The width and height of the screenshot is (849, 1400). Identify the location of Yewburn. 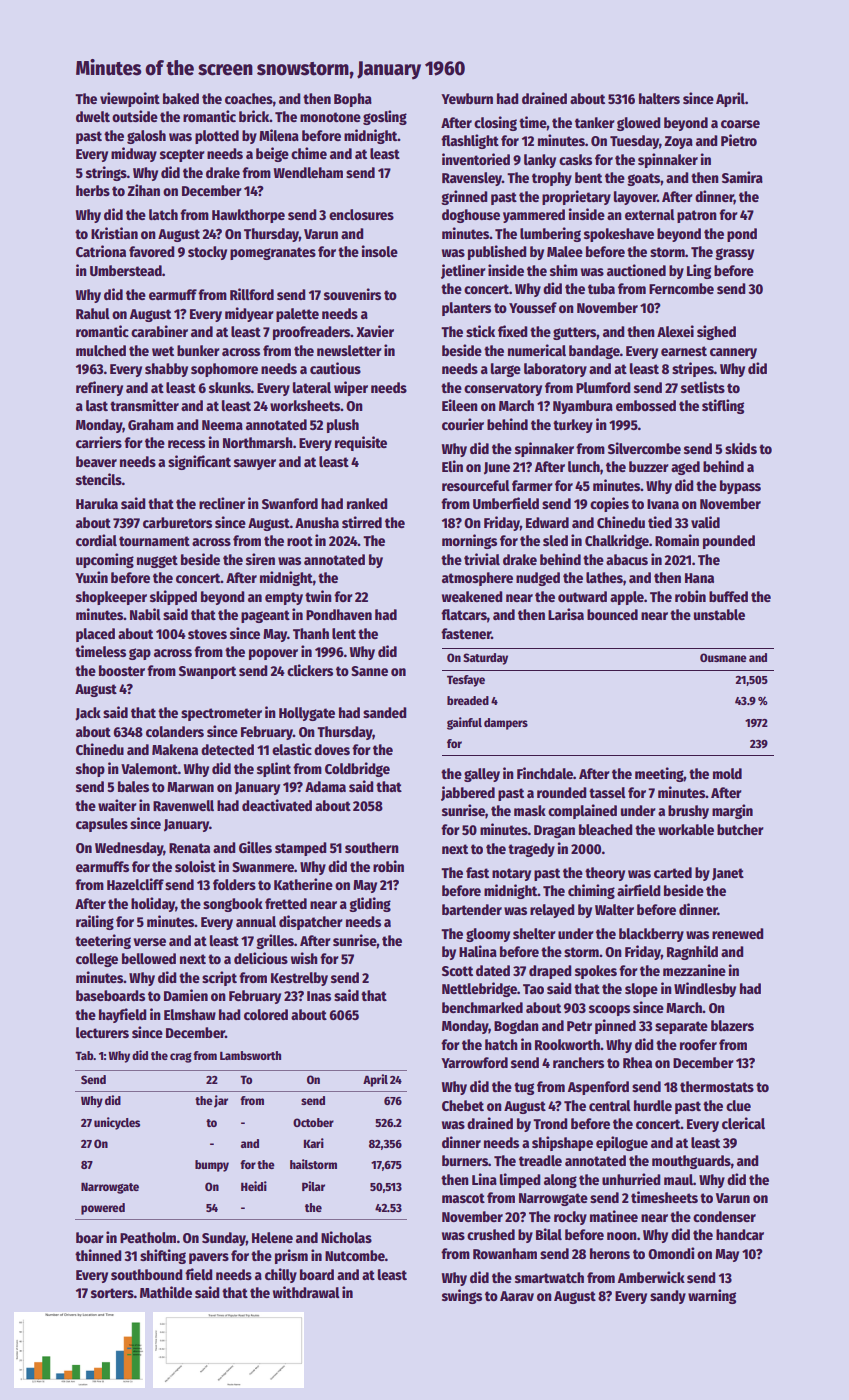
(467, 98).
